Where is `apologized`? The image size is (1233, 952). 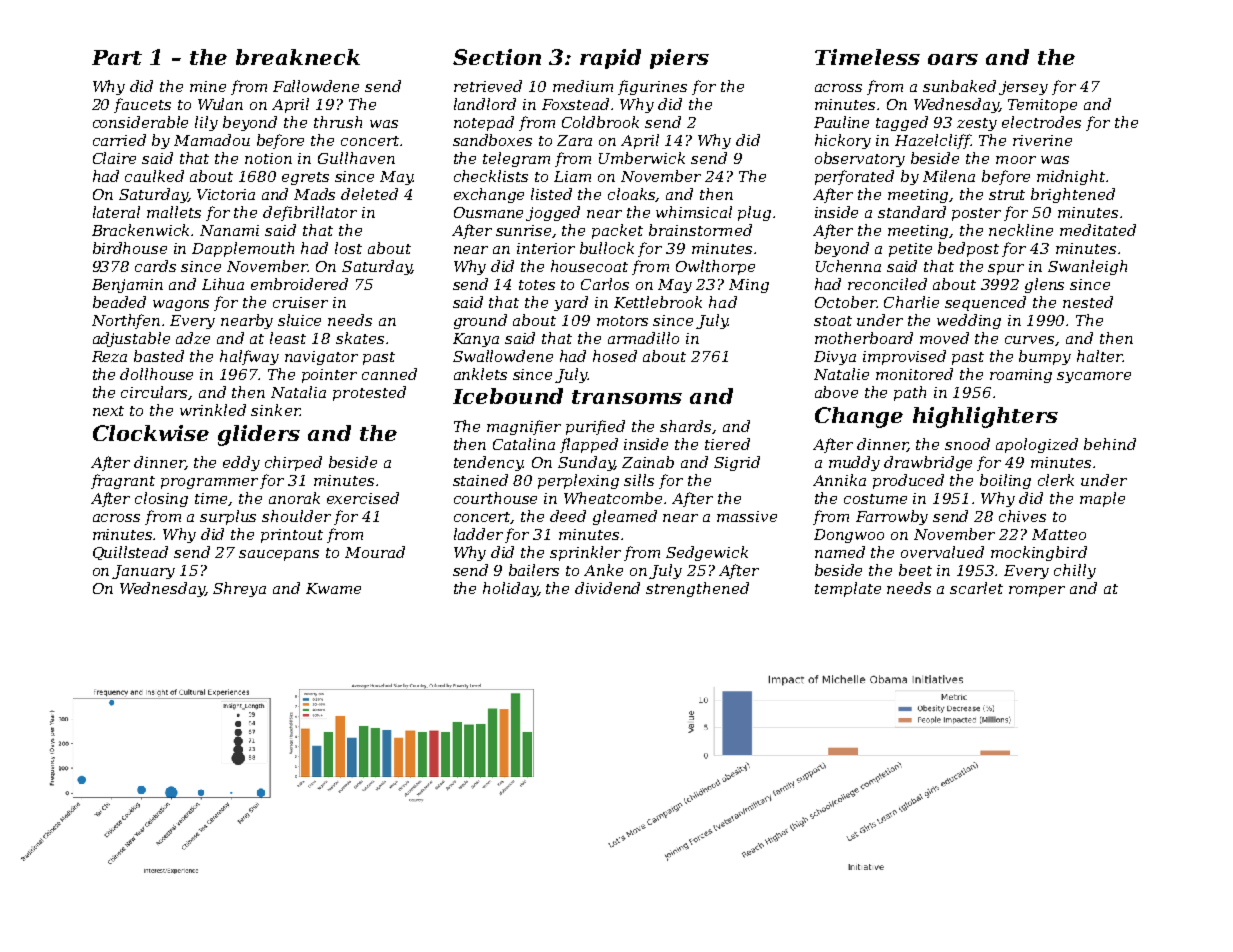 apologized is located at coordinates (1037, 445).
